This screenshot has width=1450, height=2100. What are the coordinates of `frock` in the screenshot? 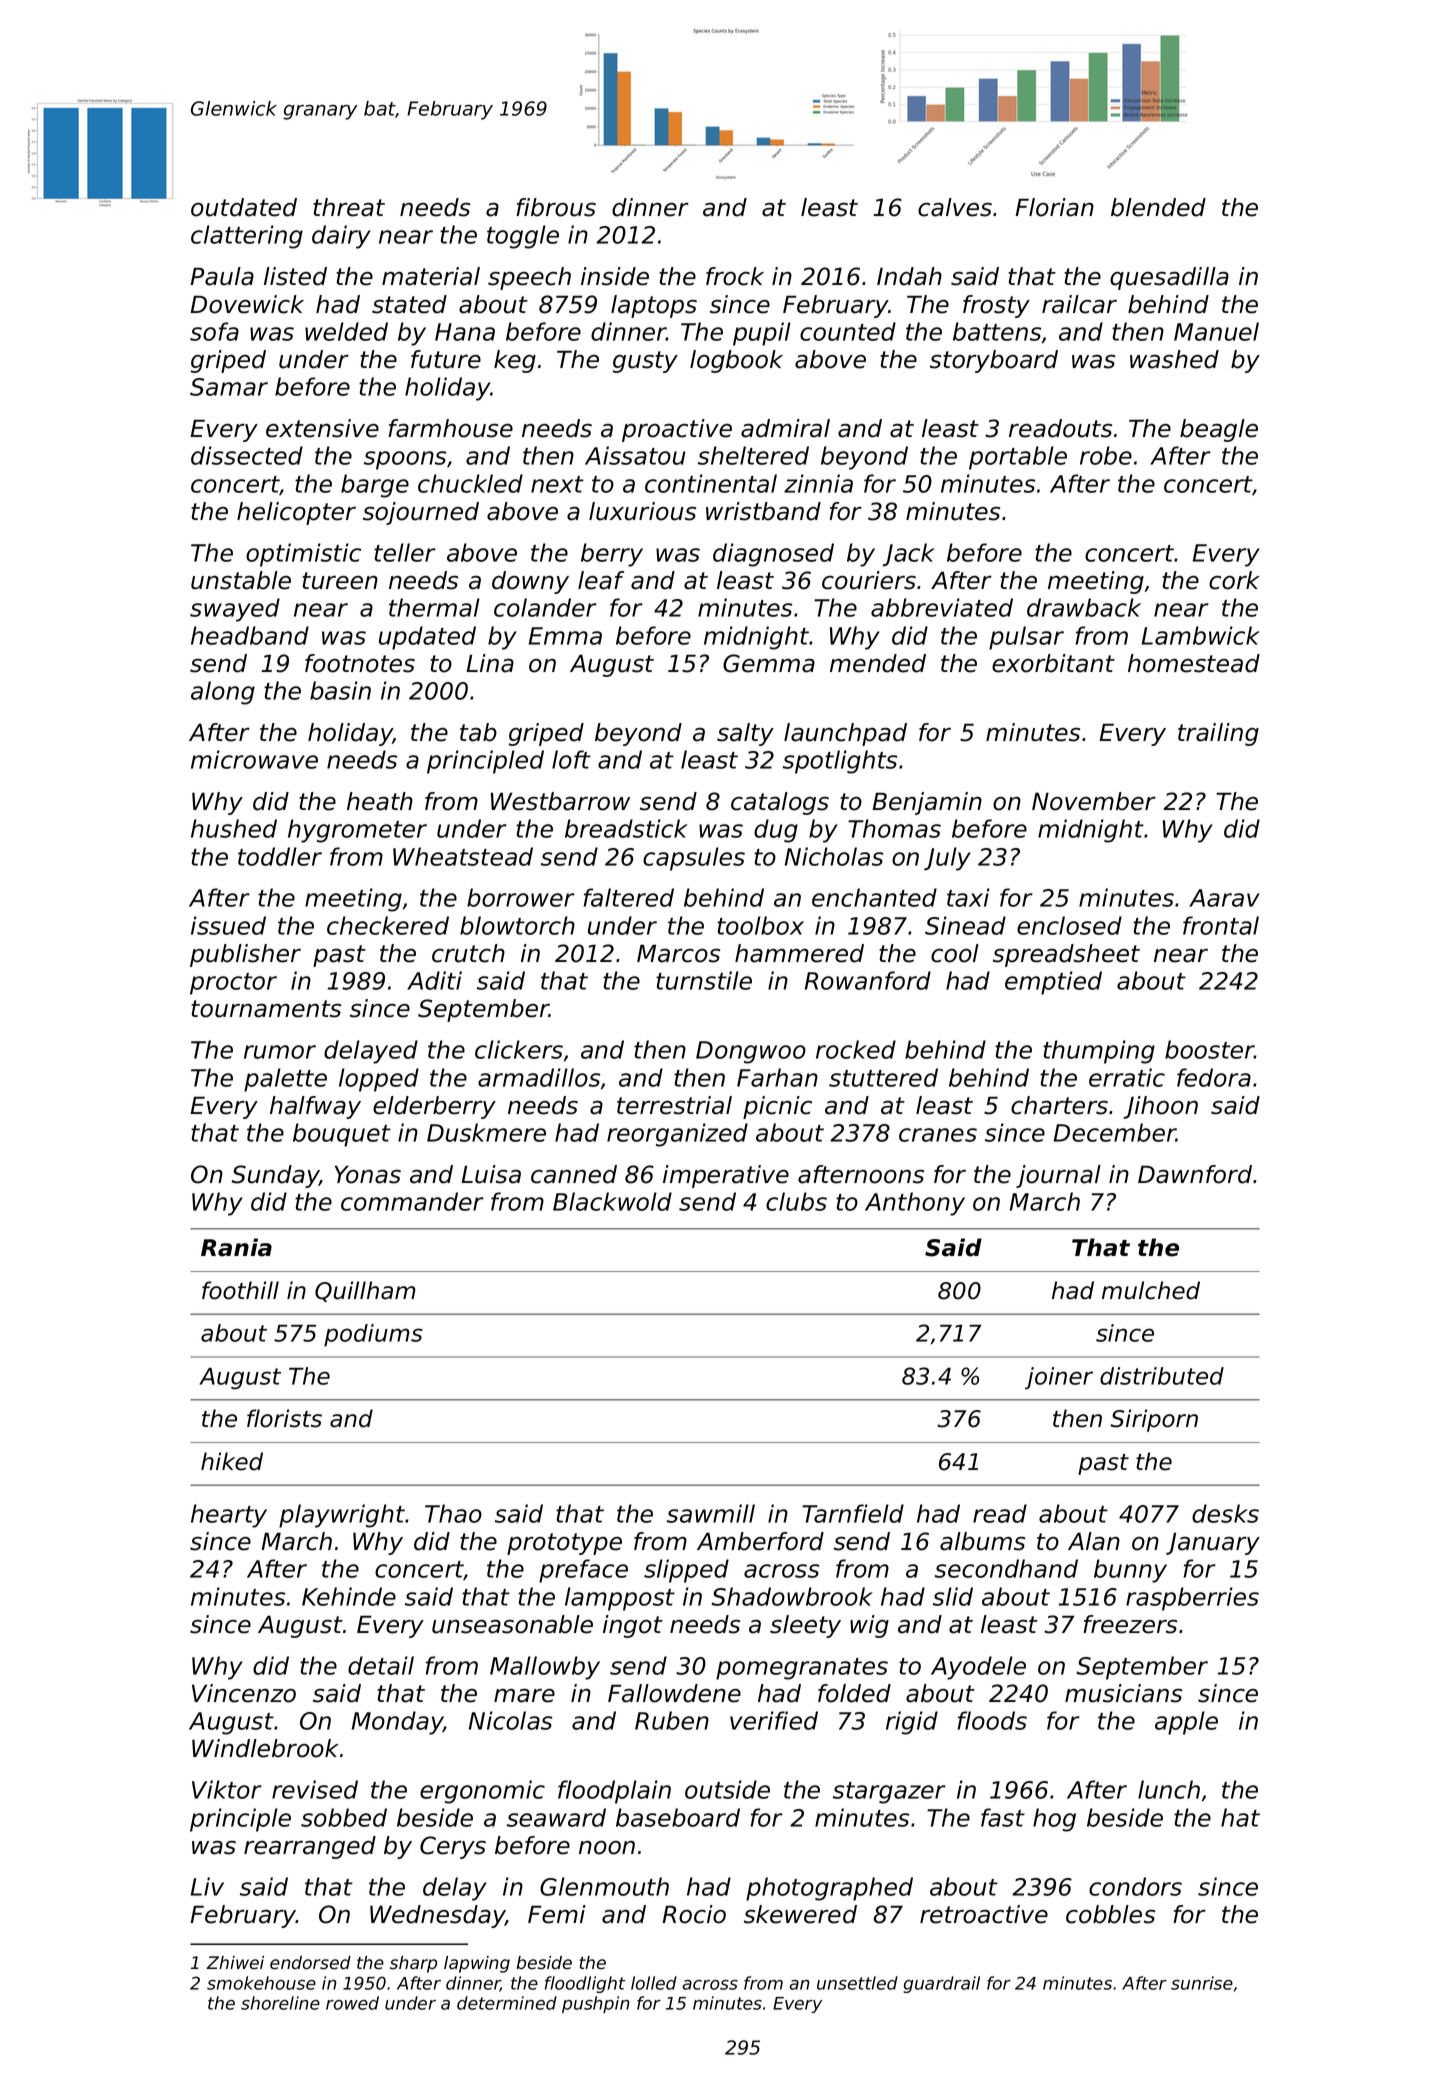 It's located at (735, 276).
